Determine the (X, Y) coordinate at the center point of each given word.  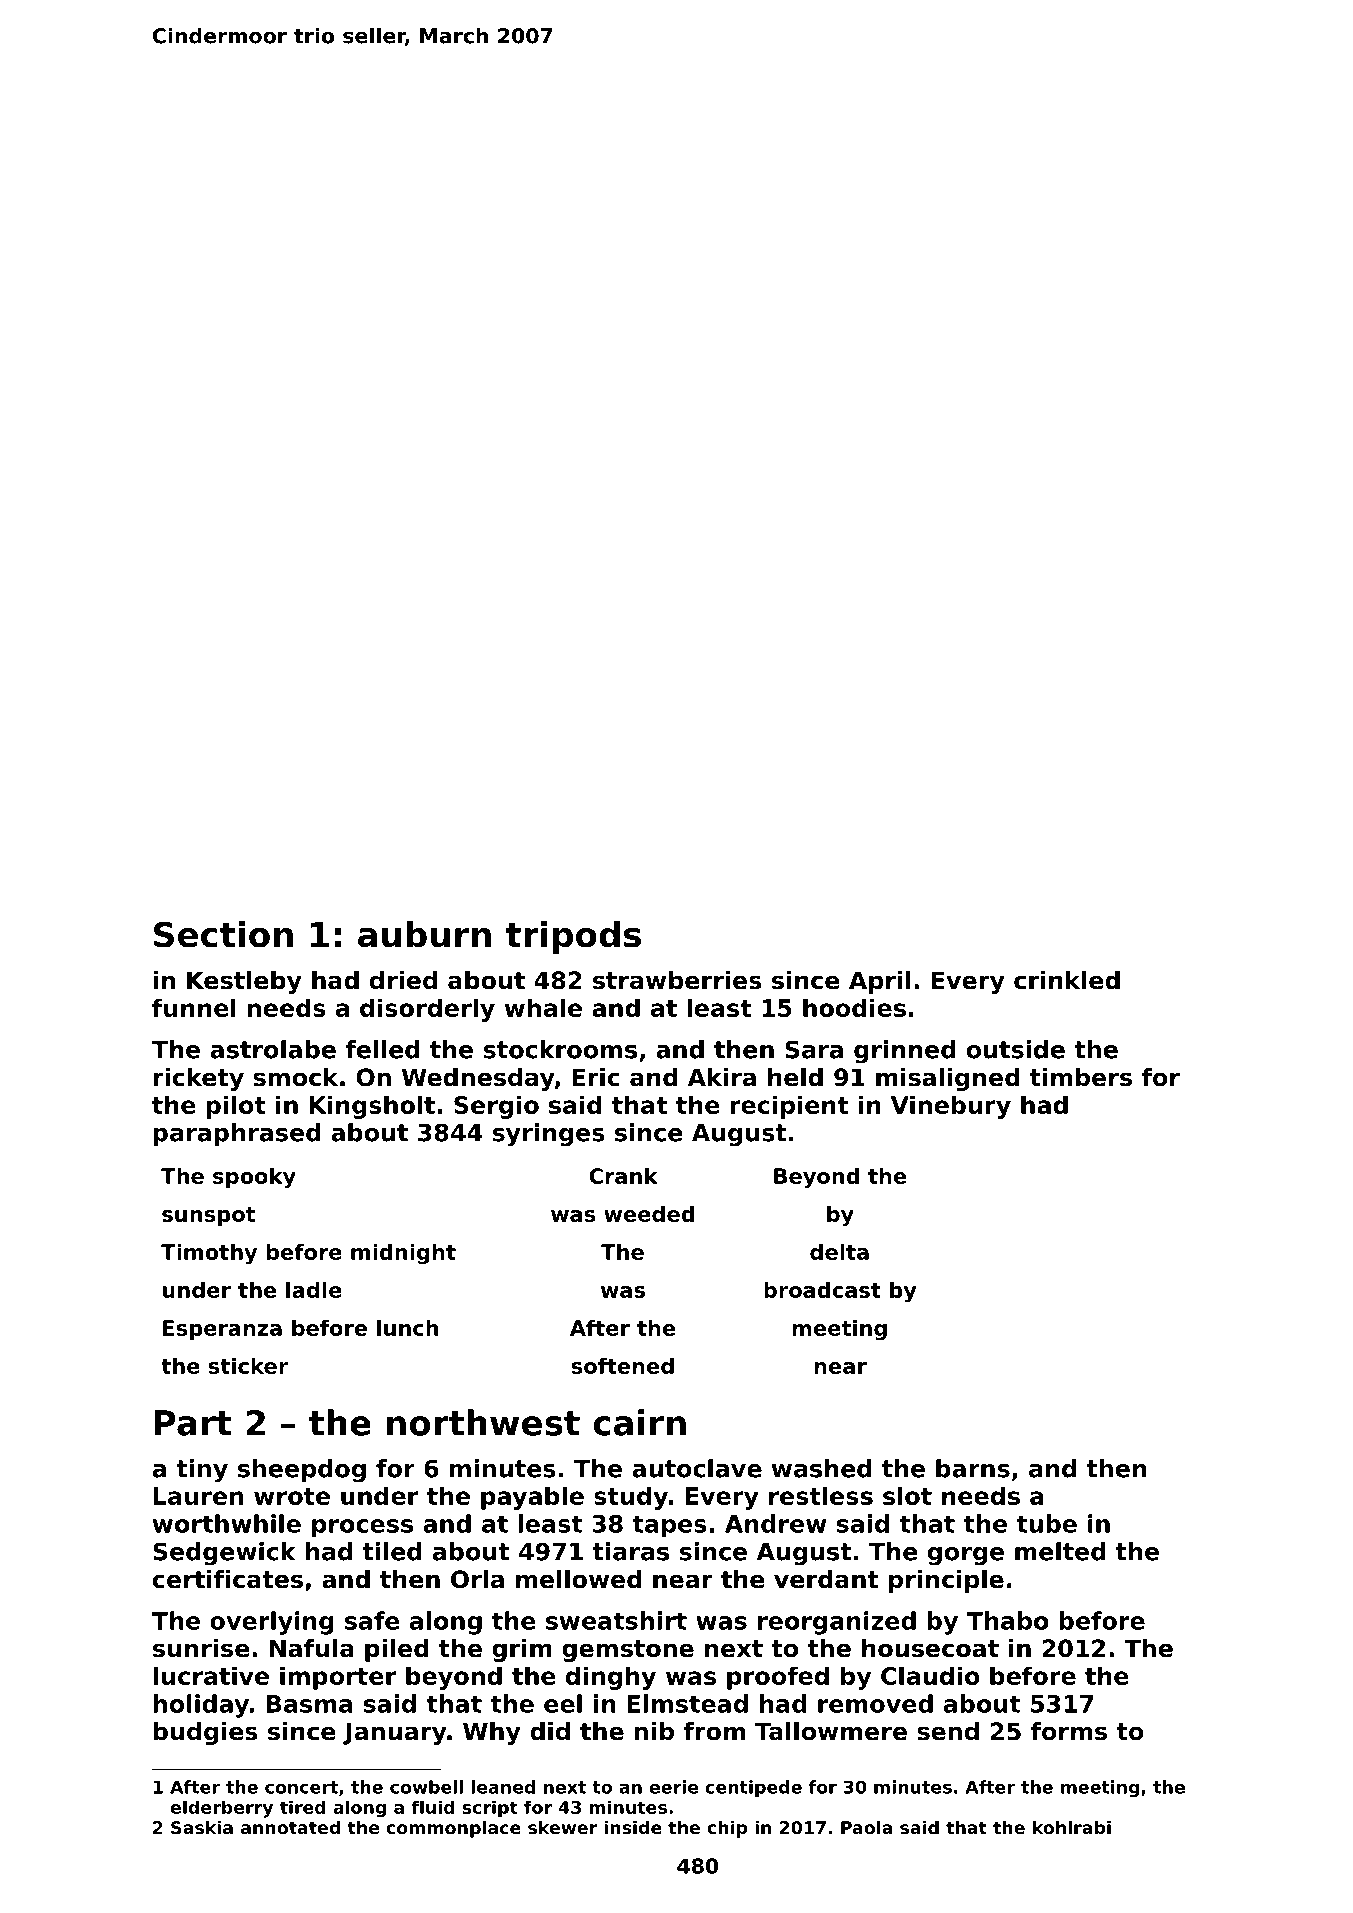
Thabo (1008, 1620)
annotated (290, 1827)
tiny (202, 1471)
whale (543, 1007)
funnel (194, 1007)
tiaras (631, 1551)
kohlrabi (1072, 1827)
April (880, 982)
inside (633, 1827)
